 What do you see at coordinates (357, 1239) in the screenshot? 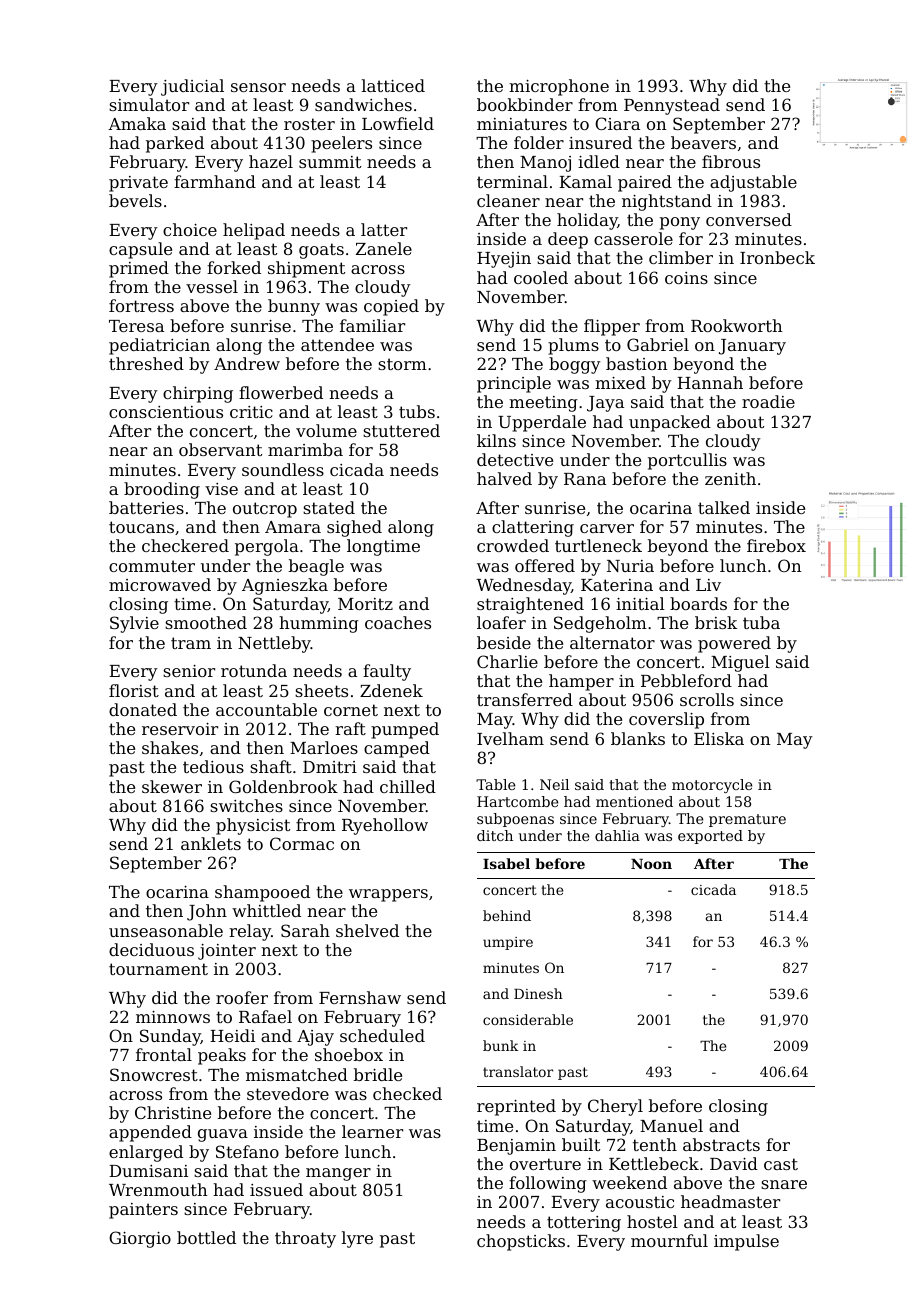
I see `lyre` at bounding box center [357, 1239].
